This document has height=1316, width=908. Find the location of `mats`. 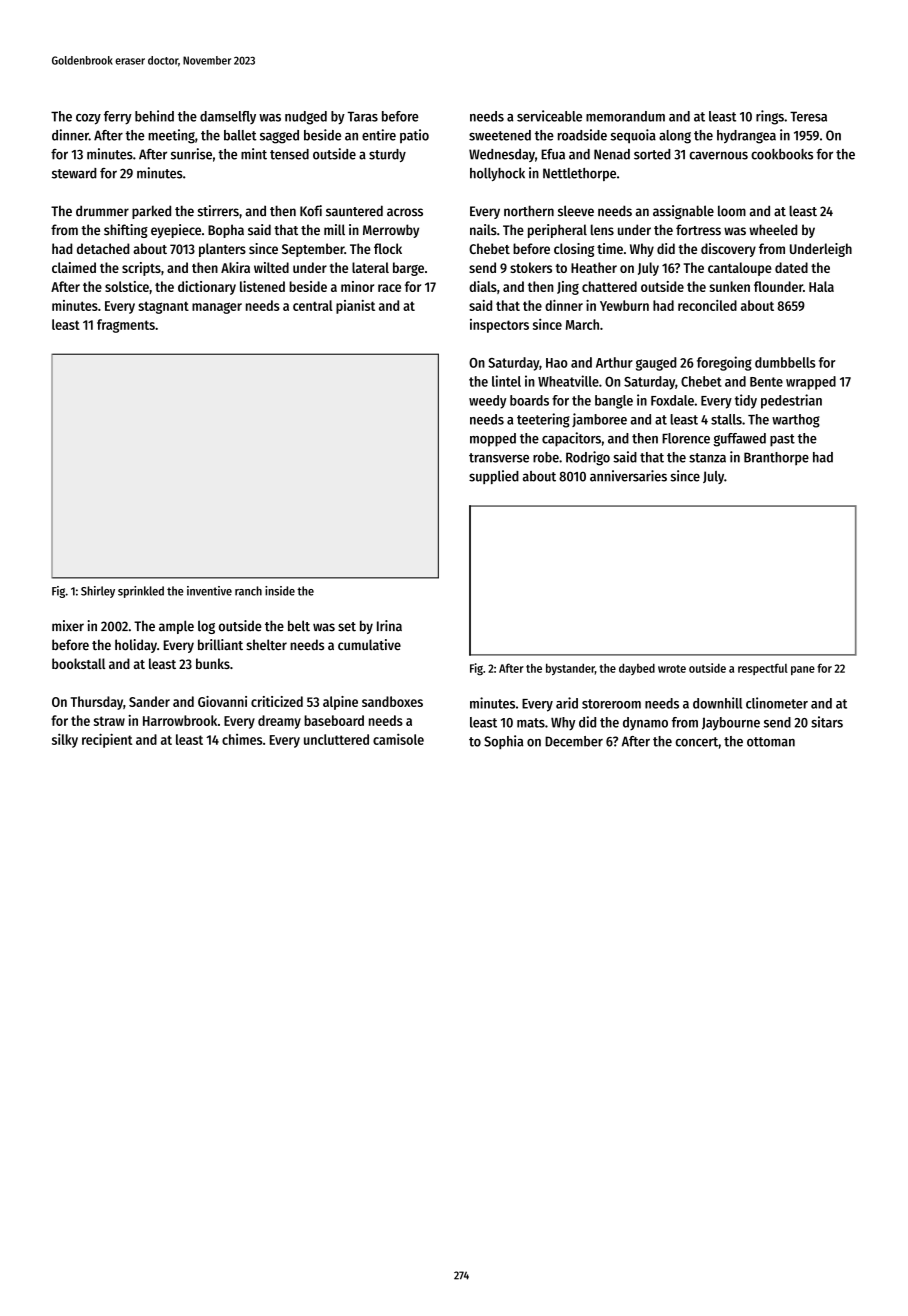

mats is located at coordinates (531, 723).
